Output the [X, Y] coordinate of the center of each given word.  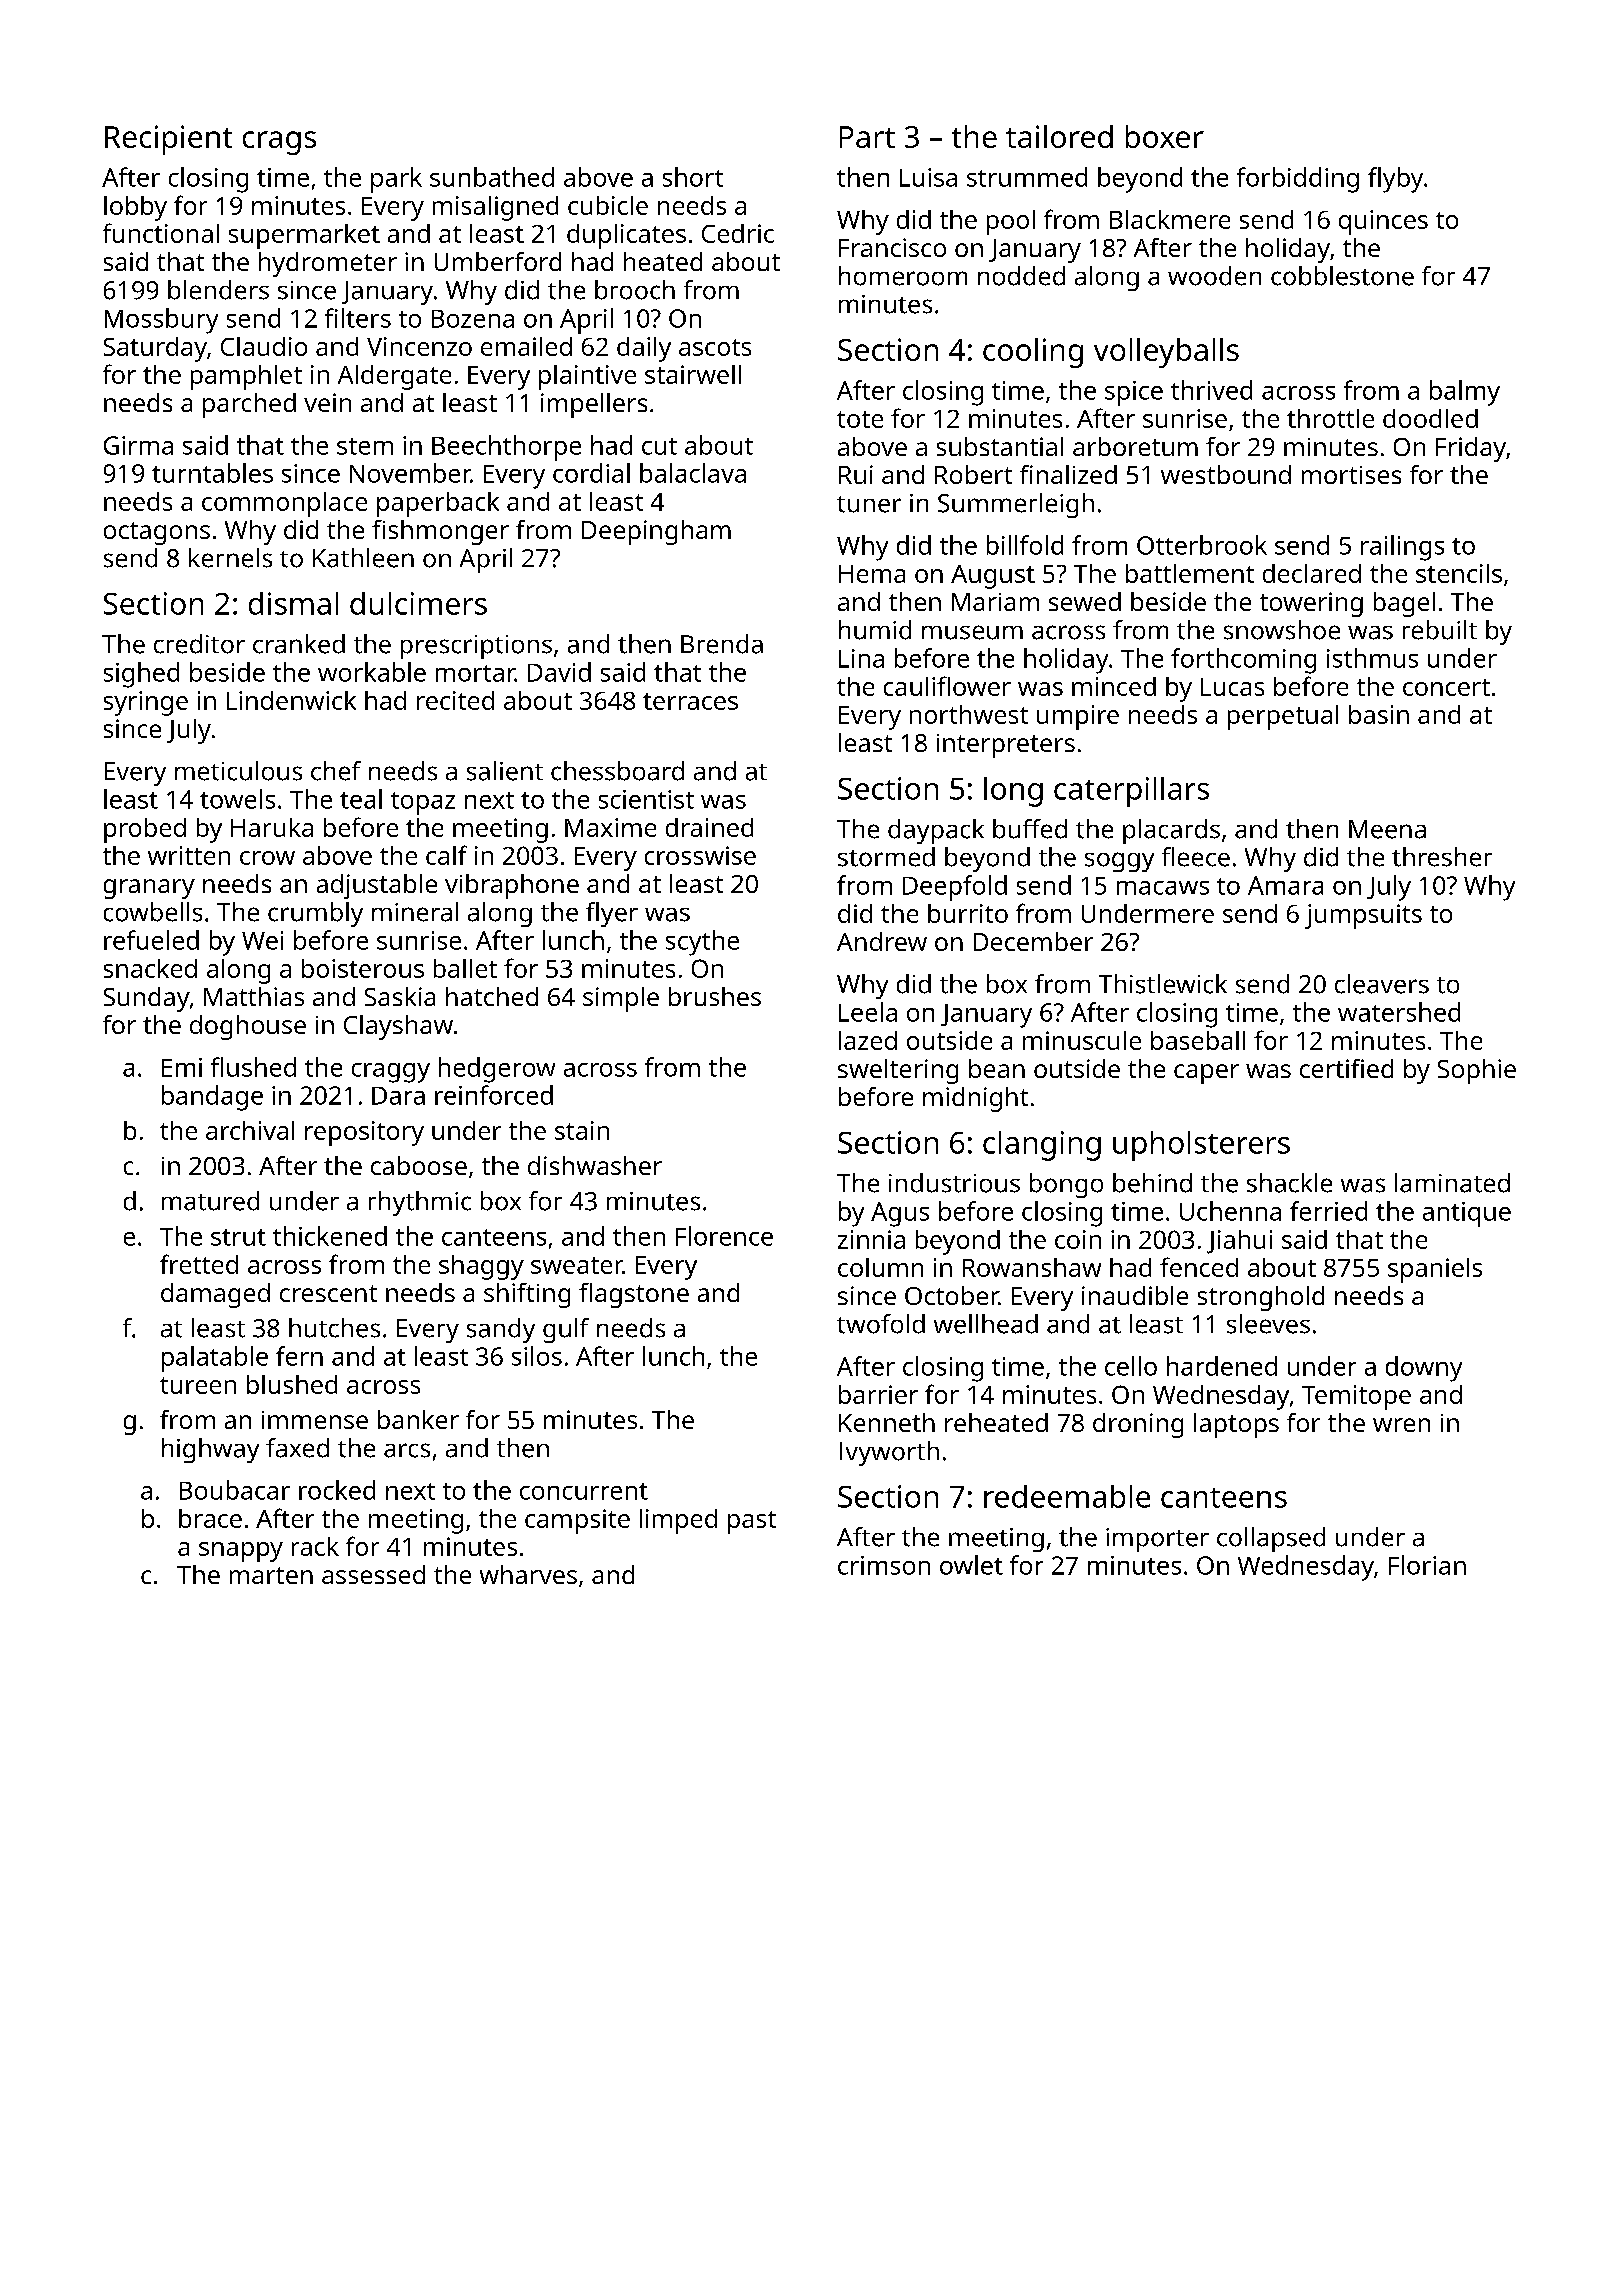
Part [867, 137]
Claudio [264, 346]
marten [271, 1575]
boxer [1165, 136]
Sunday [147, 999]
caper [1206, 1074]
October [952, 1295]
